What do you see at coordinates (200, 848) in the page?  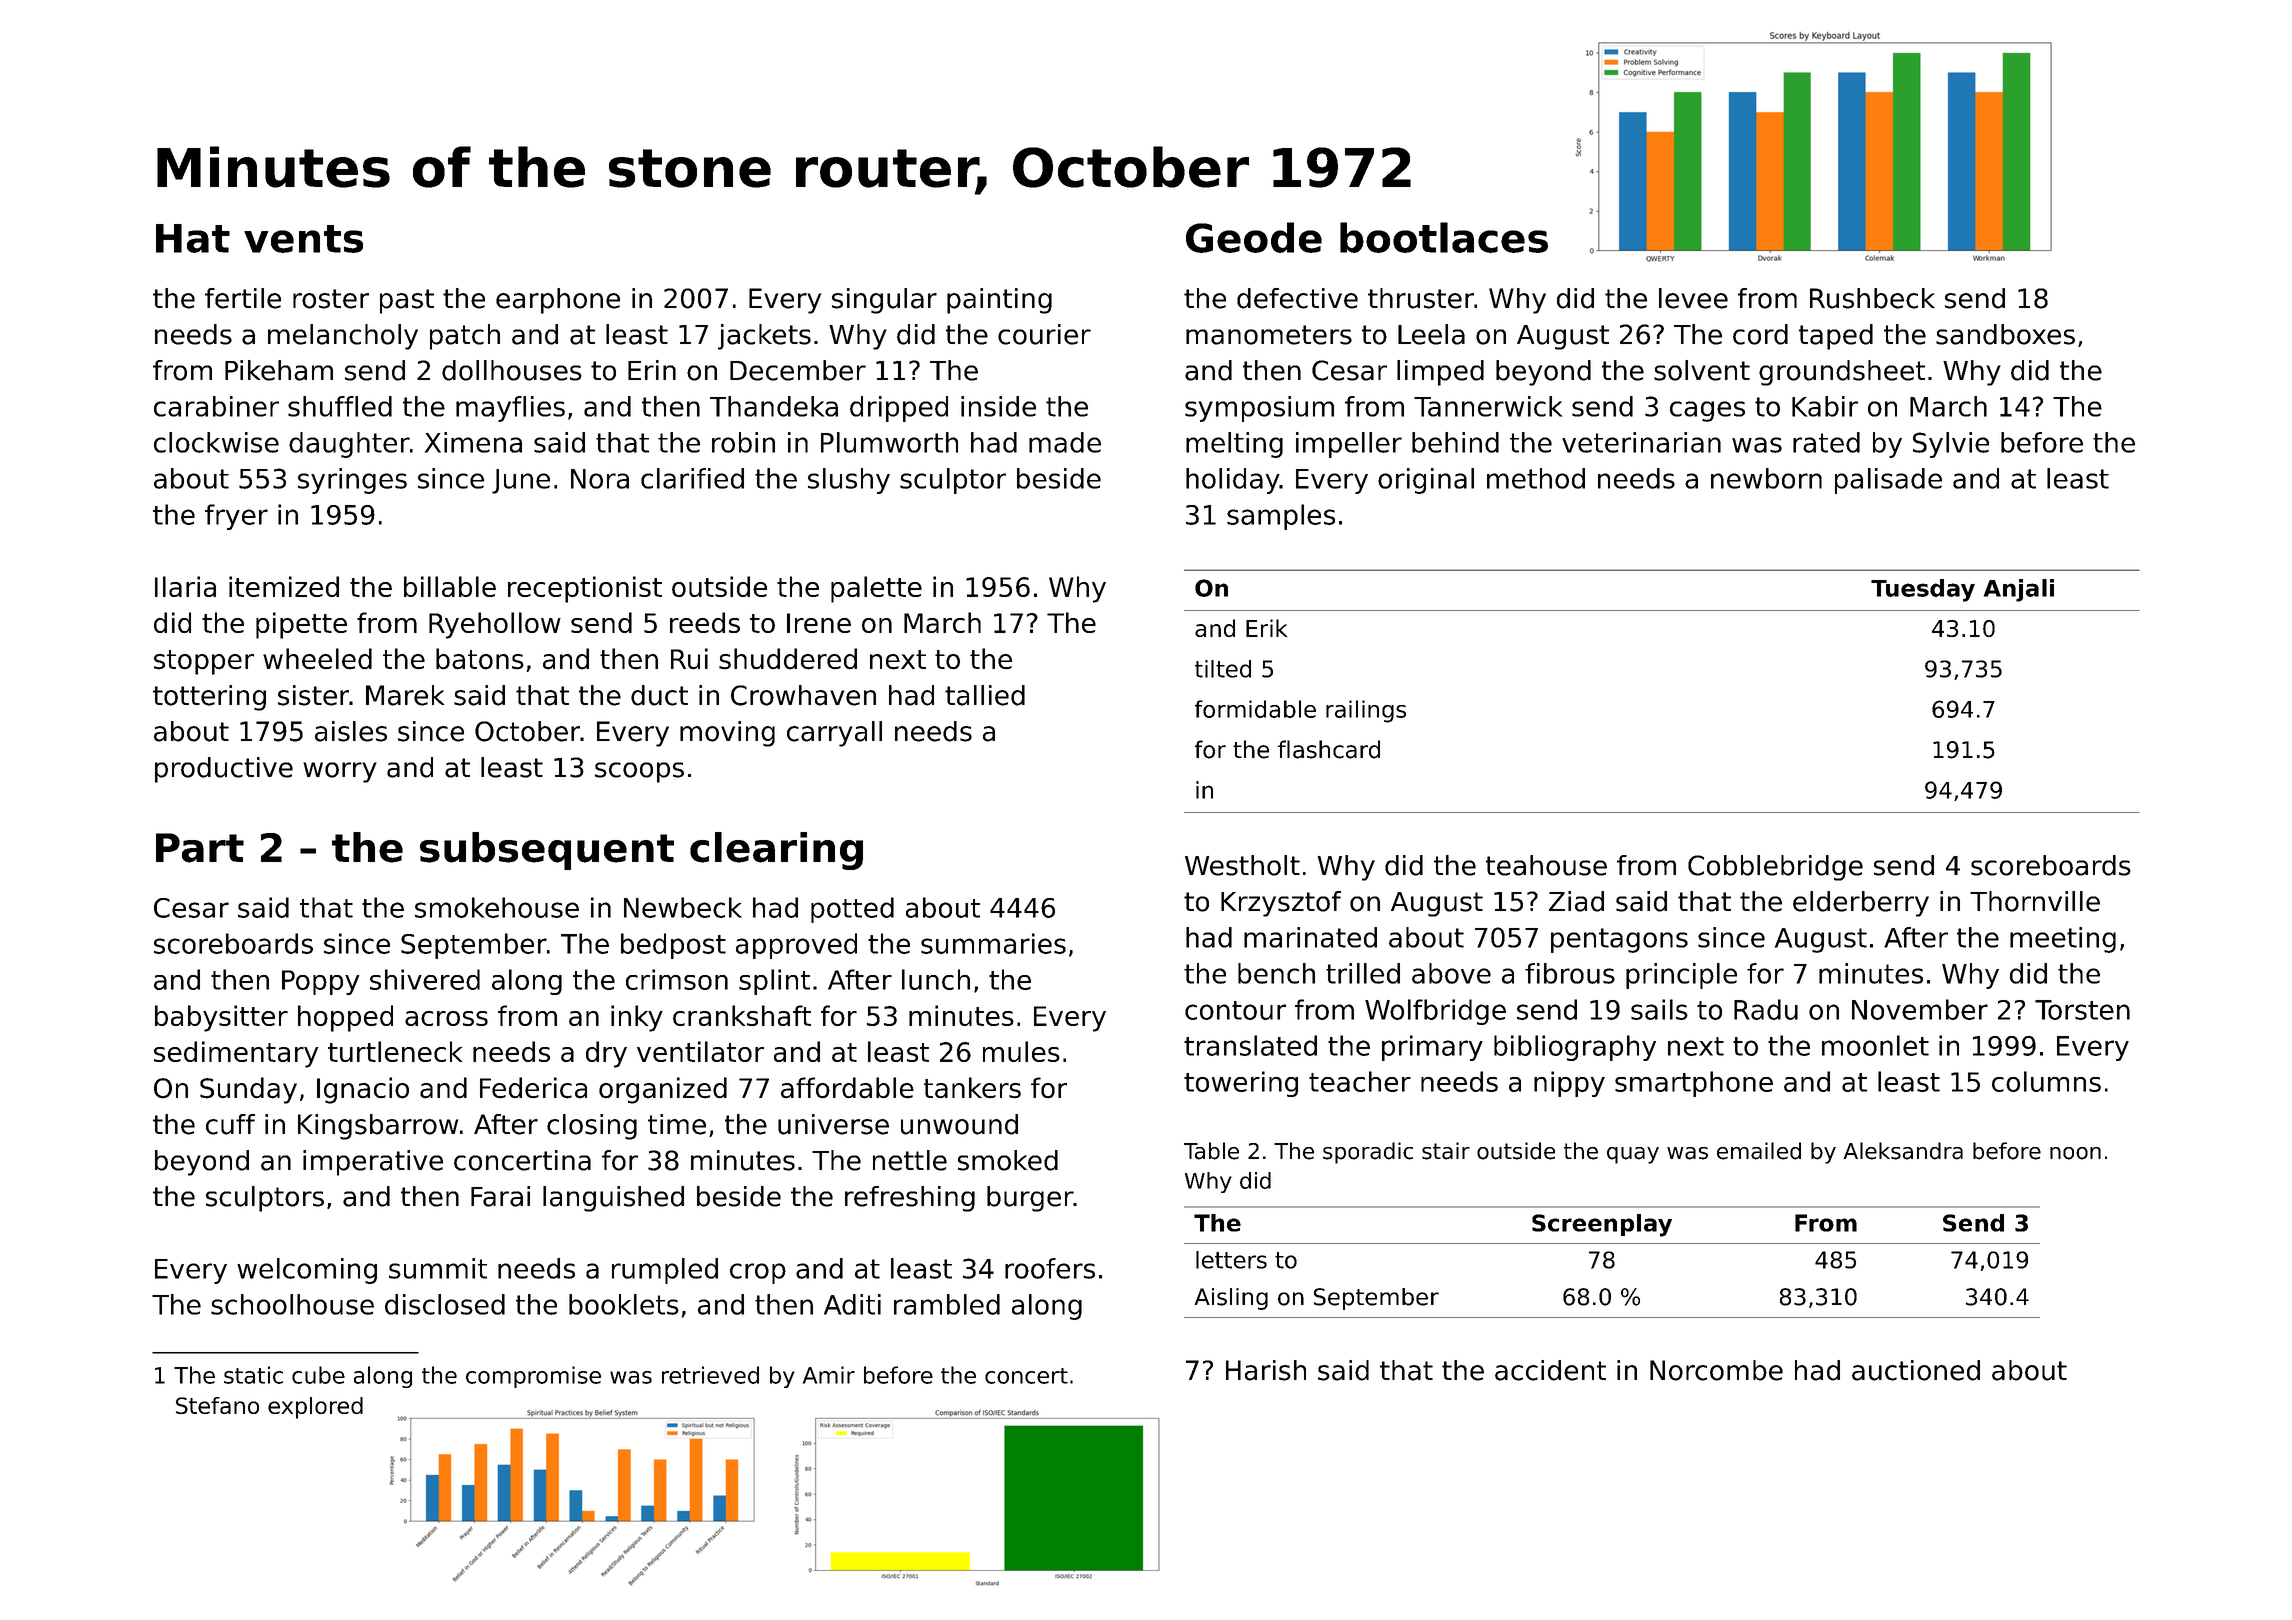 I see `Part` at bounding box center [200, 848].
